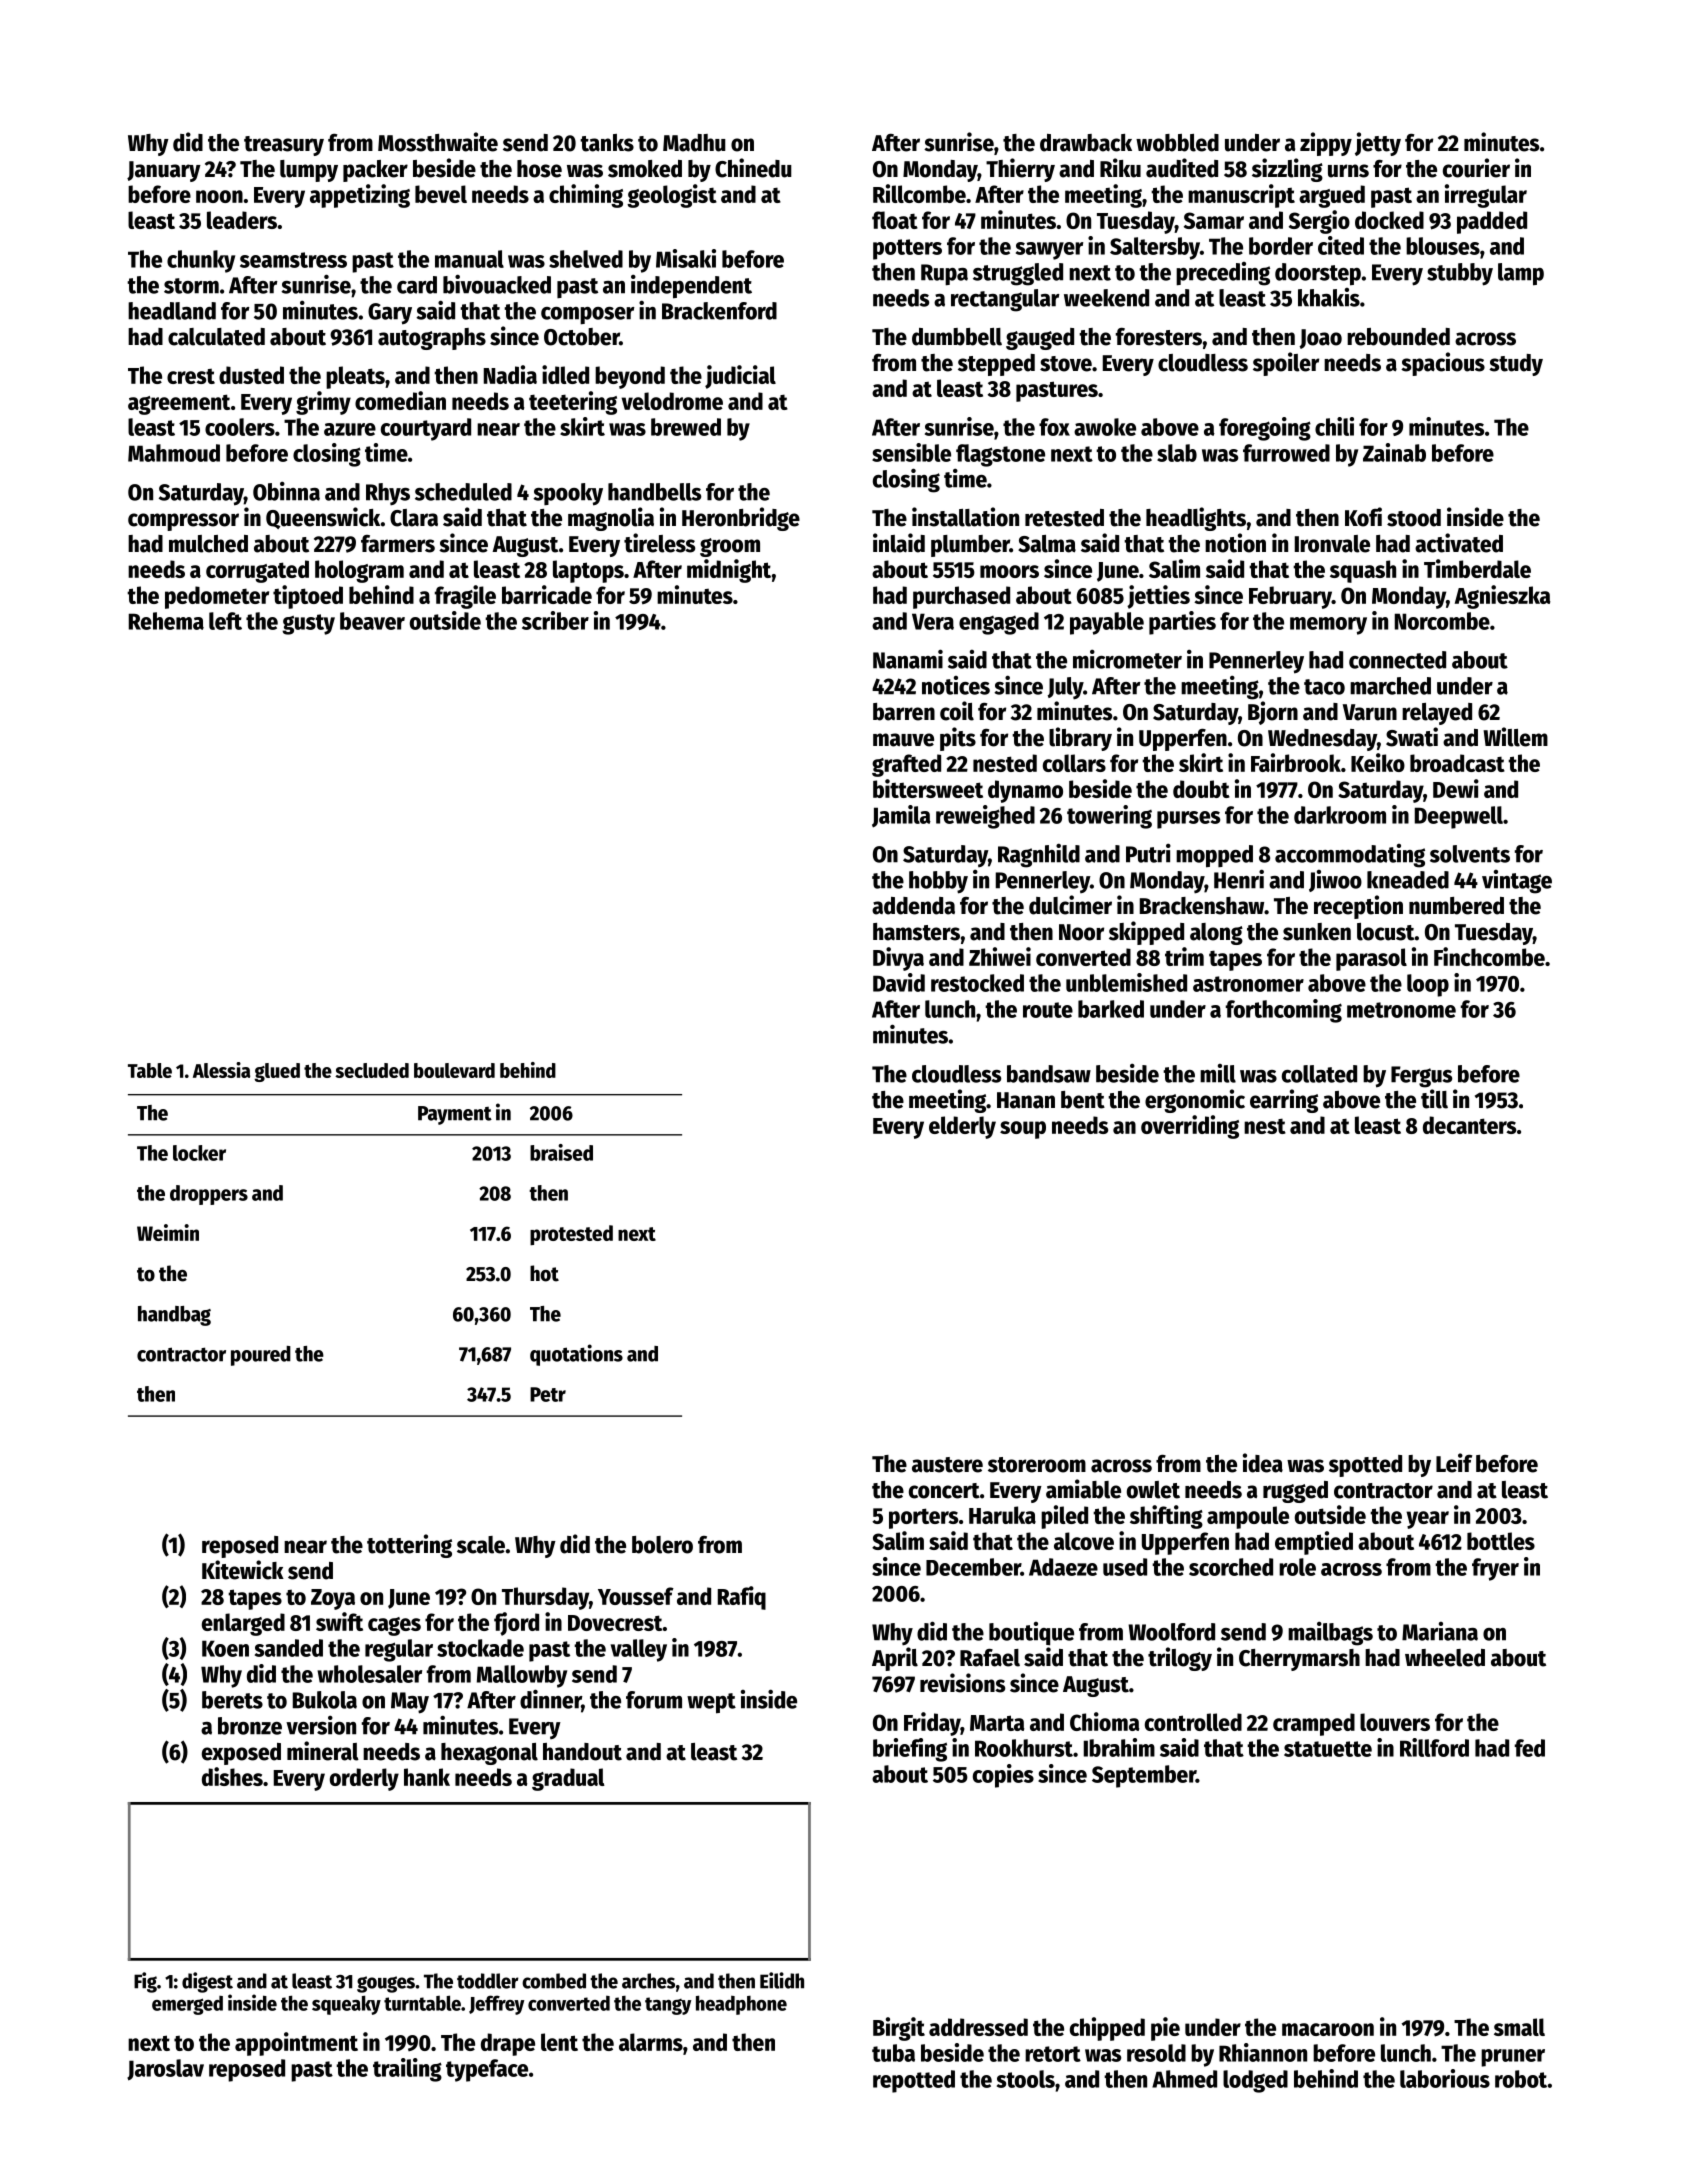 The width and height of the screenshot is (1683, 2178). Describe the element at coordinates (561, 1152) in the screenshot. I see `braised` at that location.
